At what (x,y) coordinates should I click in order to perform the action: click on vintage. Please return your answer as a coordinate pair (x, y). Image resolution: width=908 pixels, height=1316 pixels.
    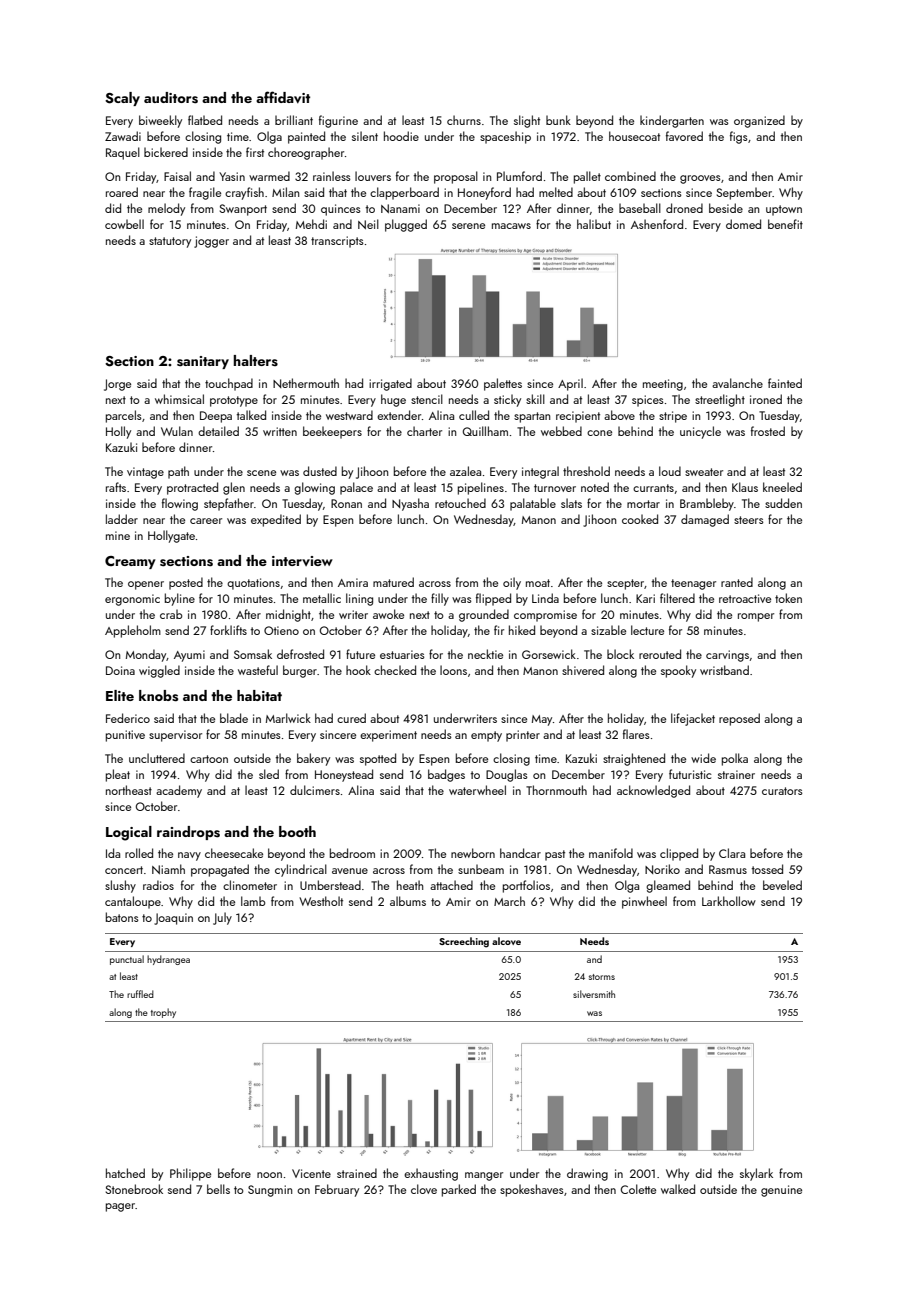
    Looking at the image, I should click on (145, 473).
